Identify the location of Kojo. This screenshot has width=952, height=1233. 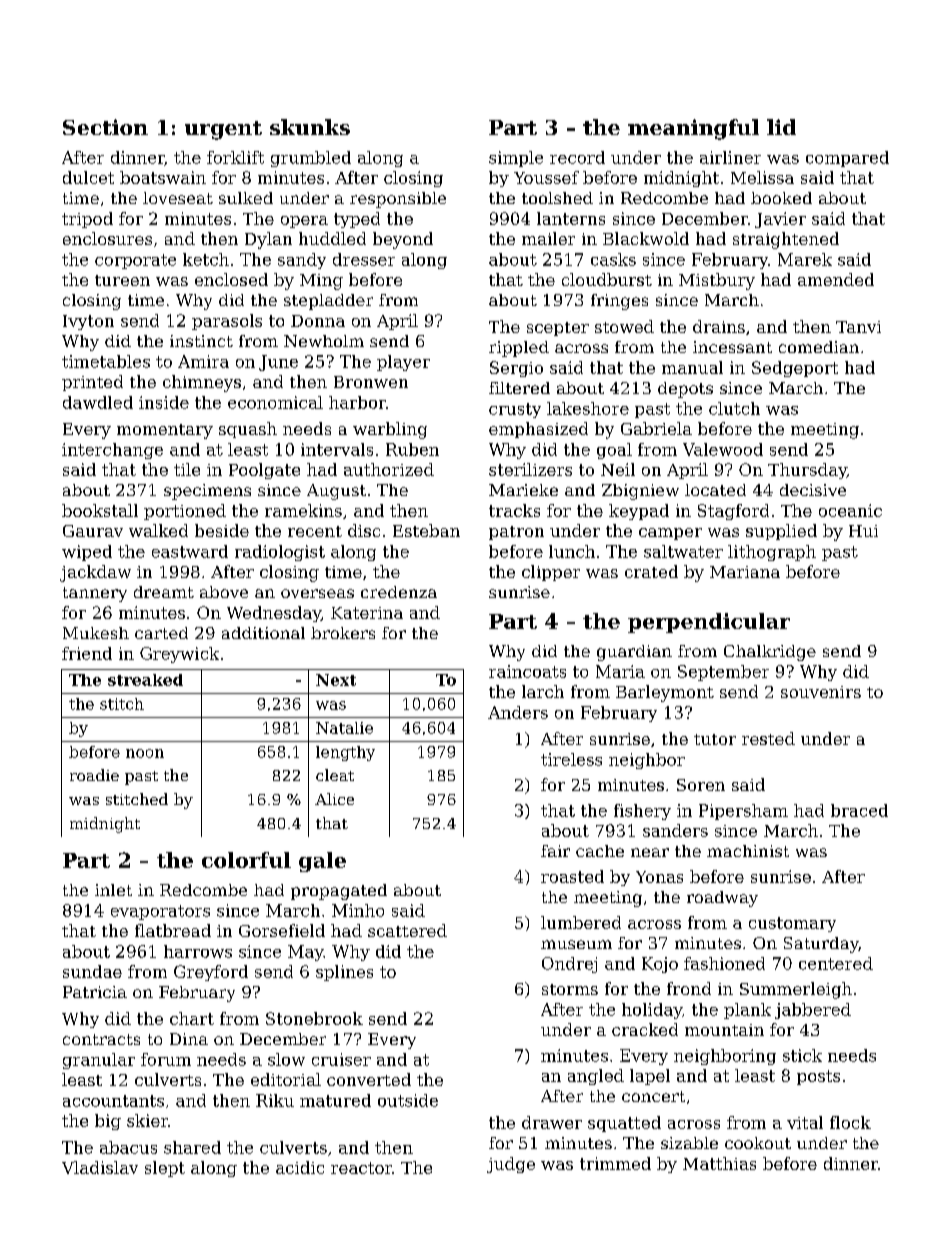
(660, 965).
